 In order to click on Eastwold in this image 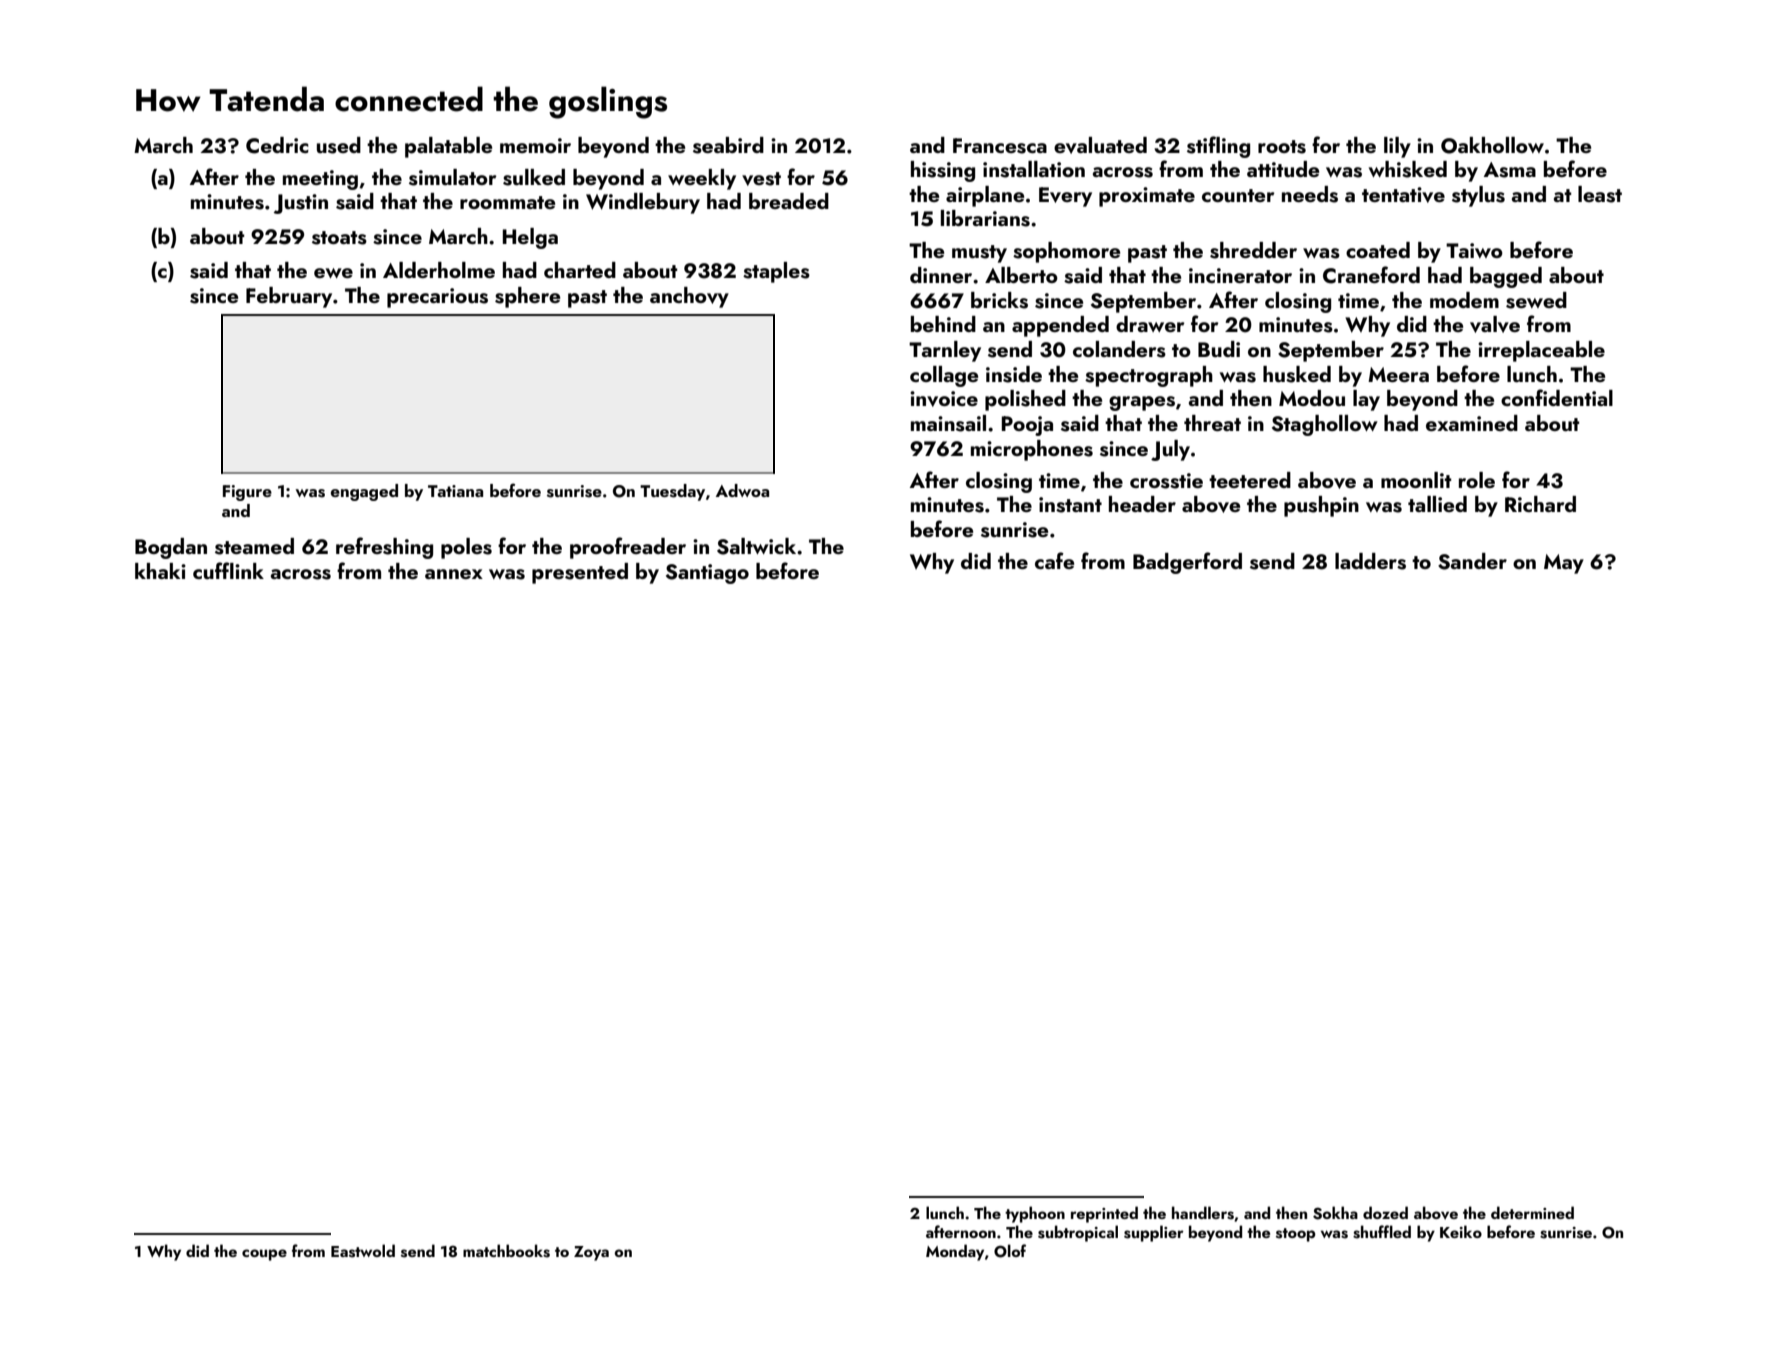, I will do `click(363, 1251)`.
